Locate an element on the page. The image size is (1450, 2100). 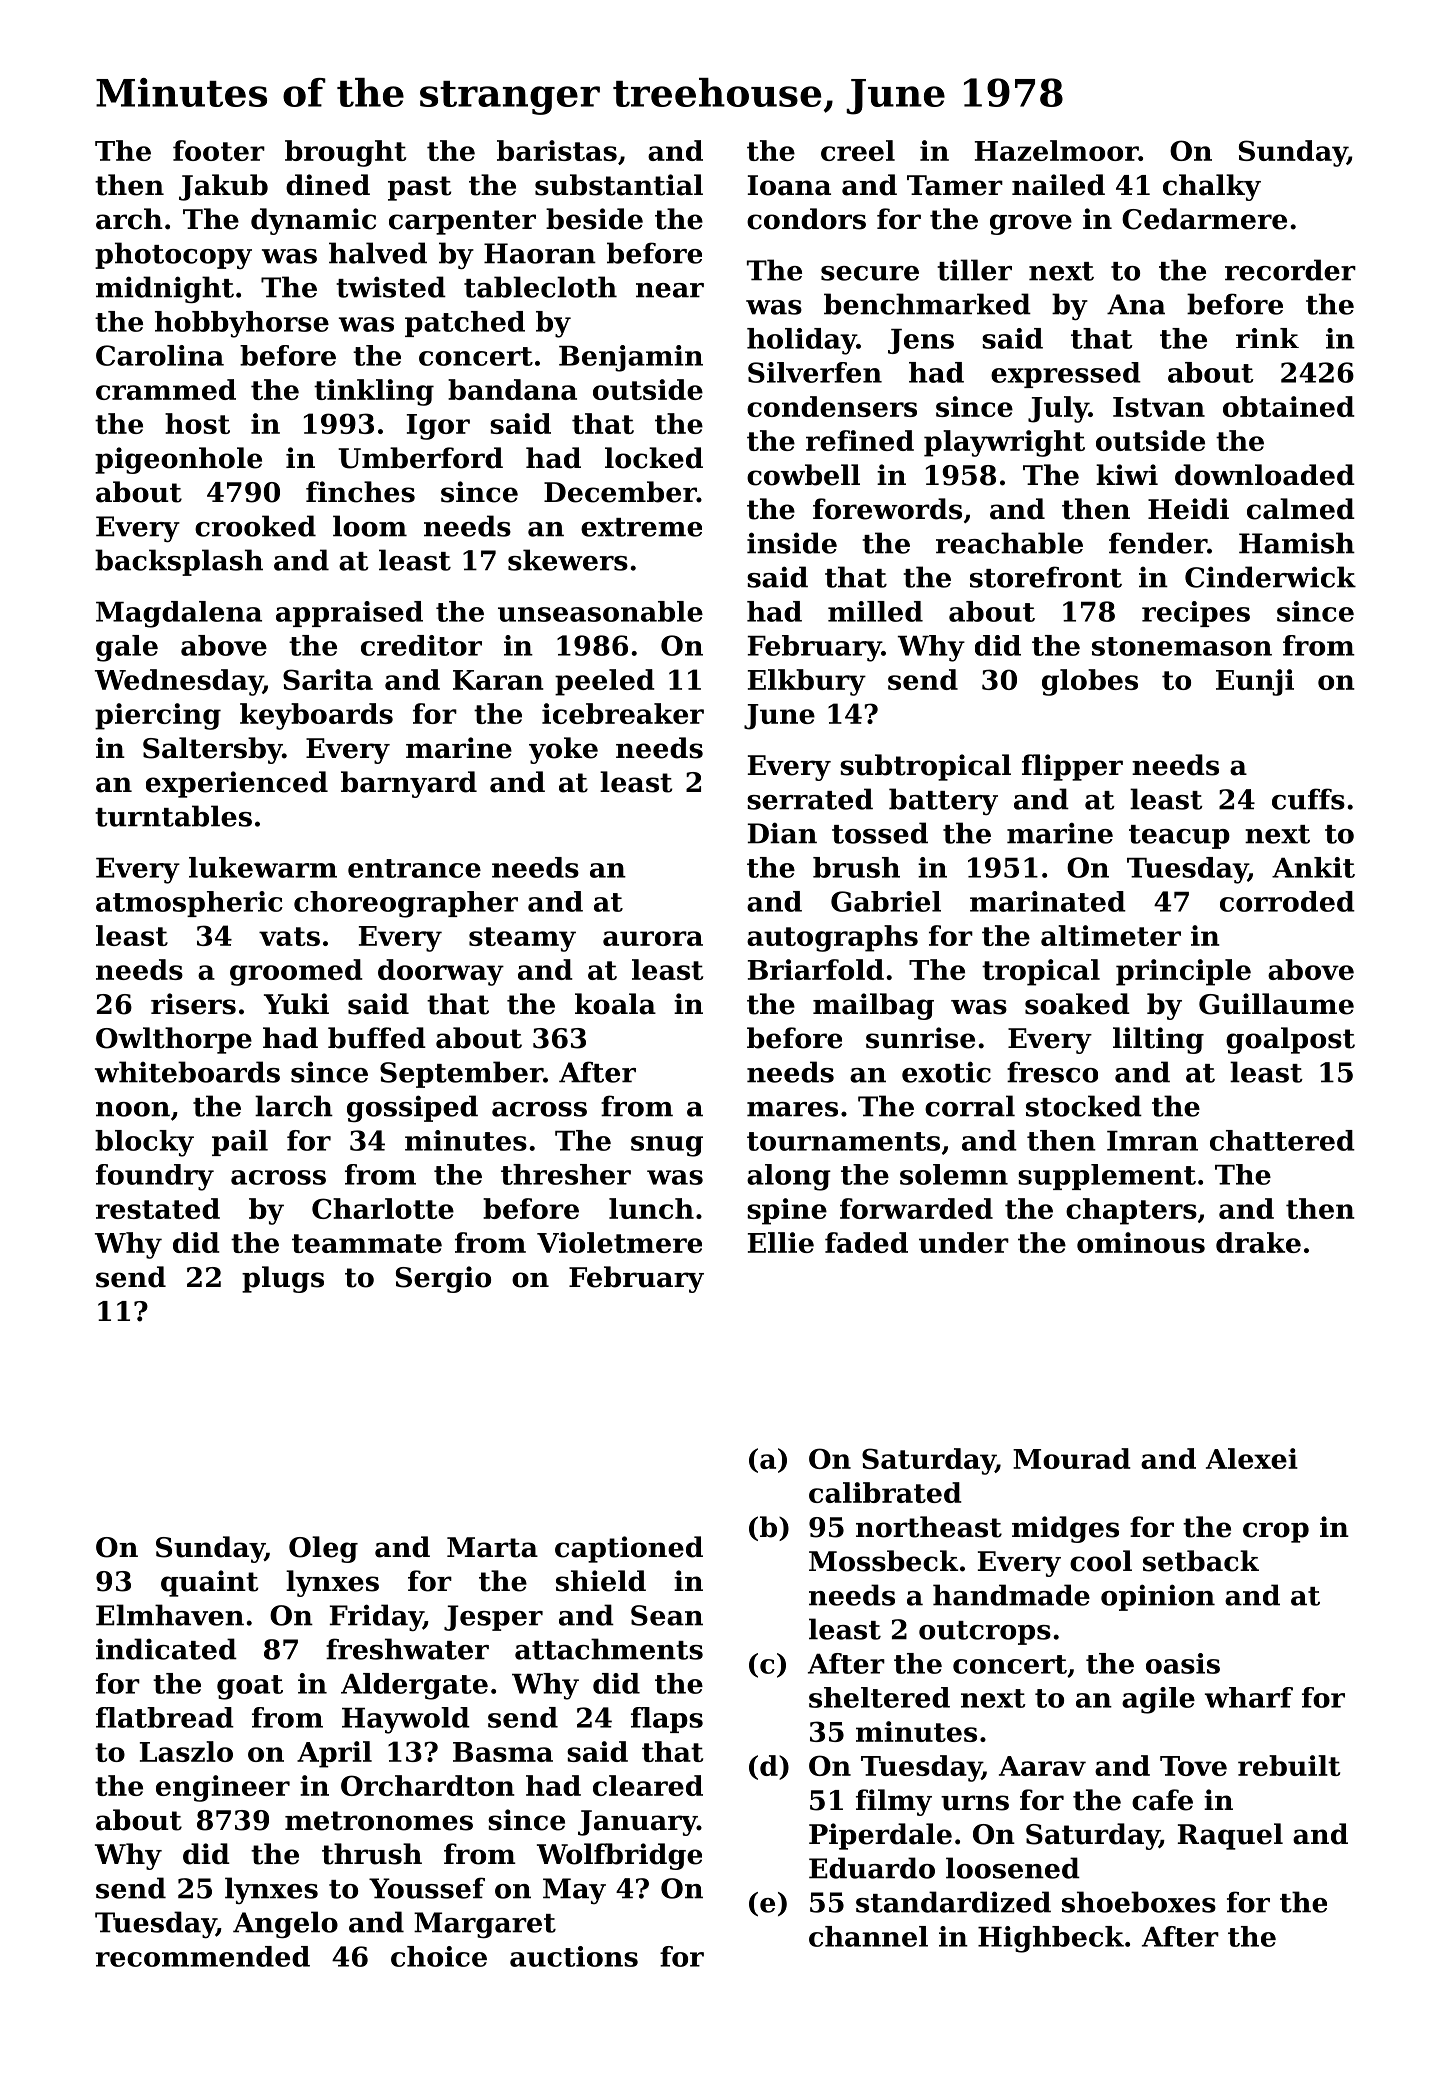
holiday is located at coordinates (802, 341).
